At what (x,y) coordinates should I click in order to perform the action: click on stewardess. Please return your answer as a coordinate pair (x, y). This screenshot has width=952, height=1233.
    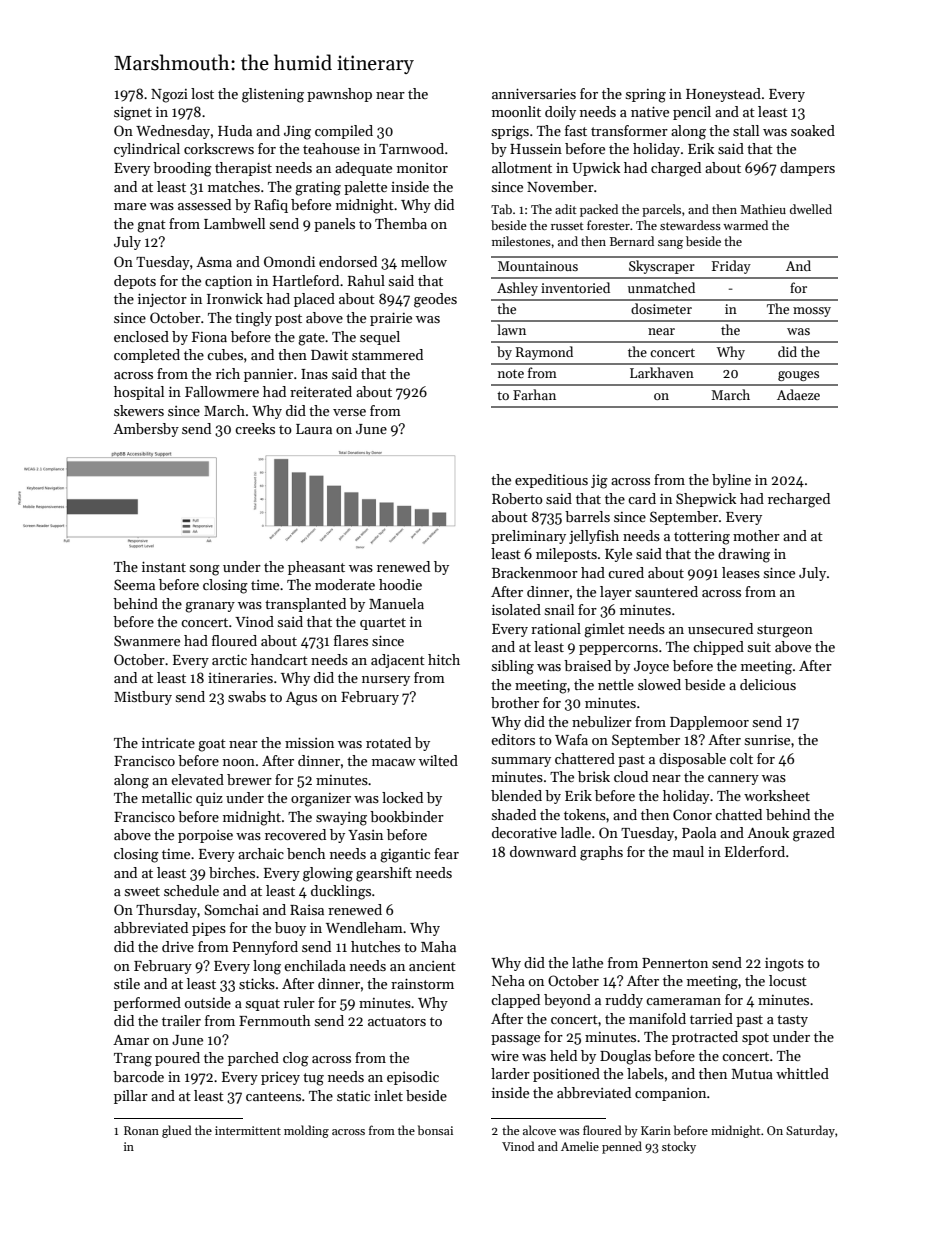
    Looking at the image, I should click on (690, 225).
